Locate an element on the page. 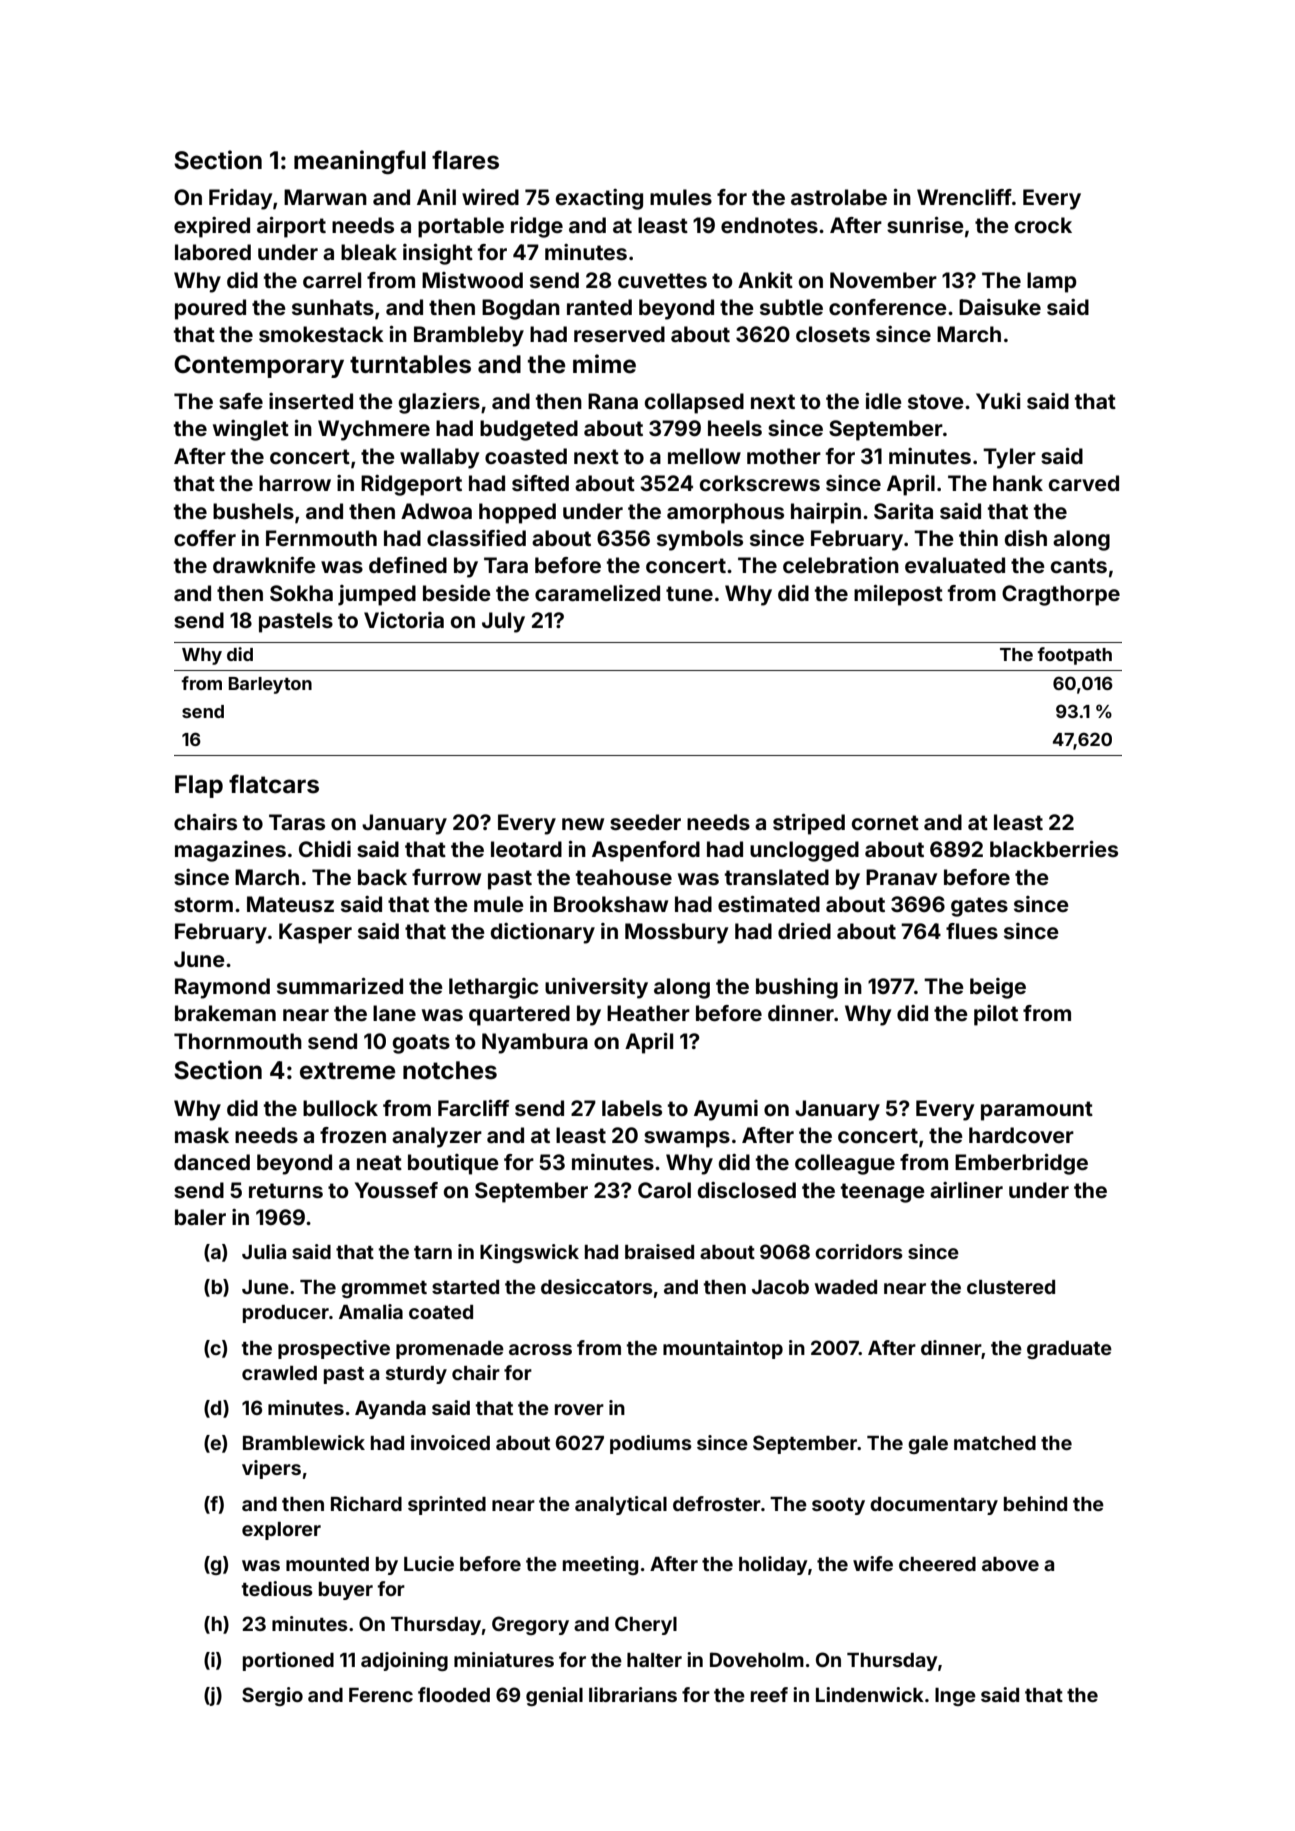 The image size is (1295, 1831). labels is located at coordinates (632, 1108).
